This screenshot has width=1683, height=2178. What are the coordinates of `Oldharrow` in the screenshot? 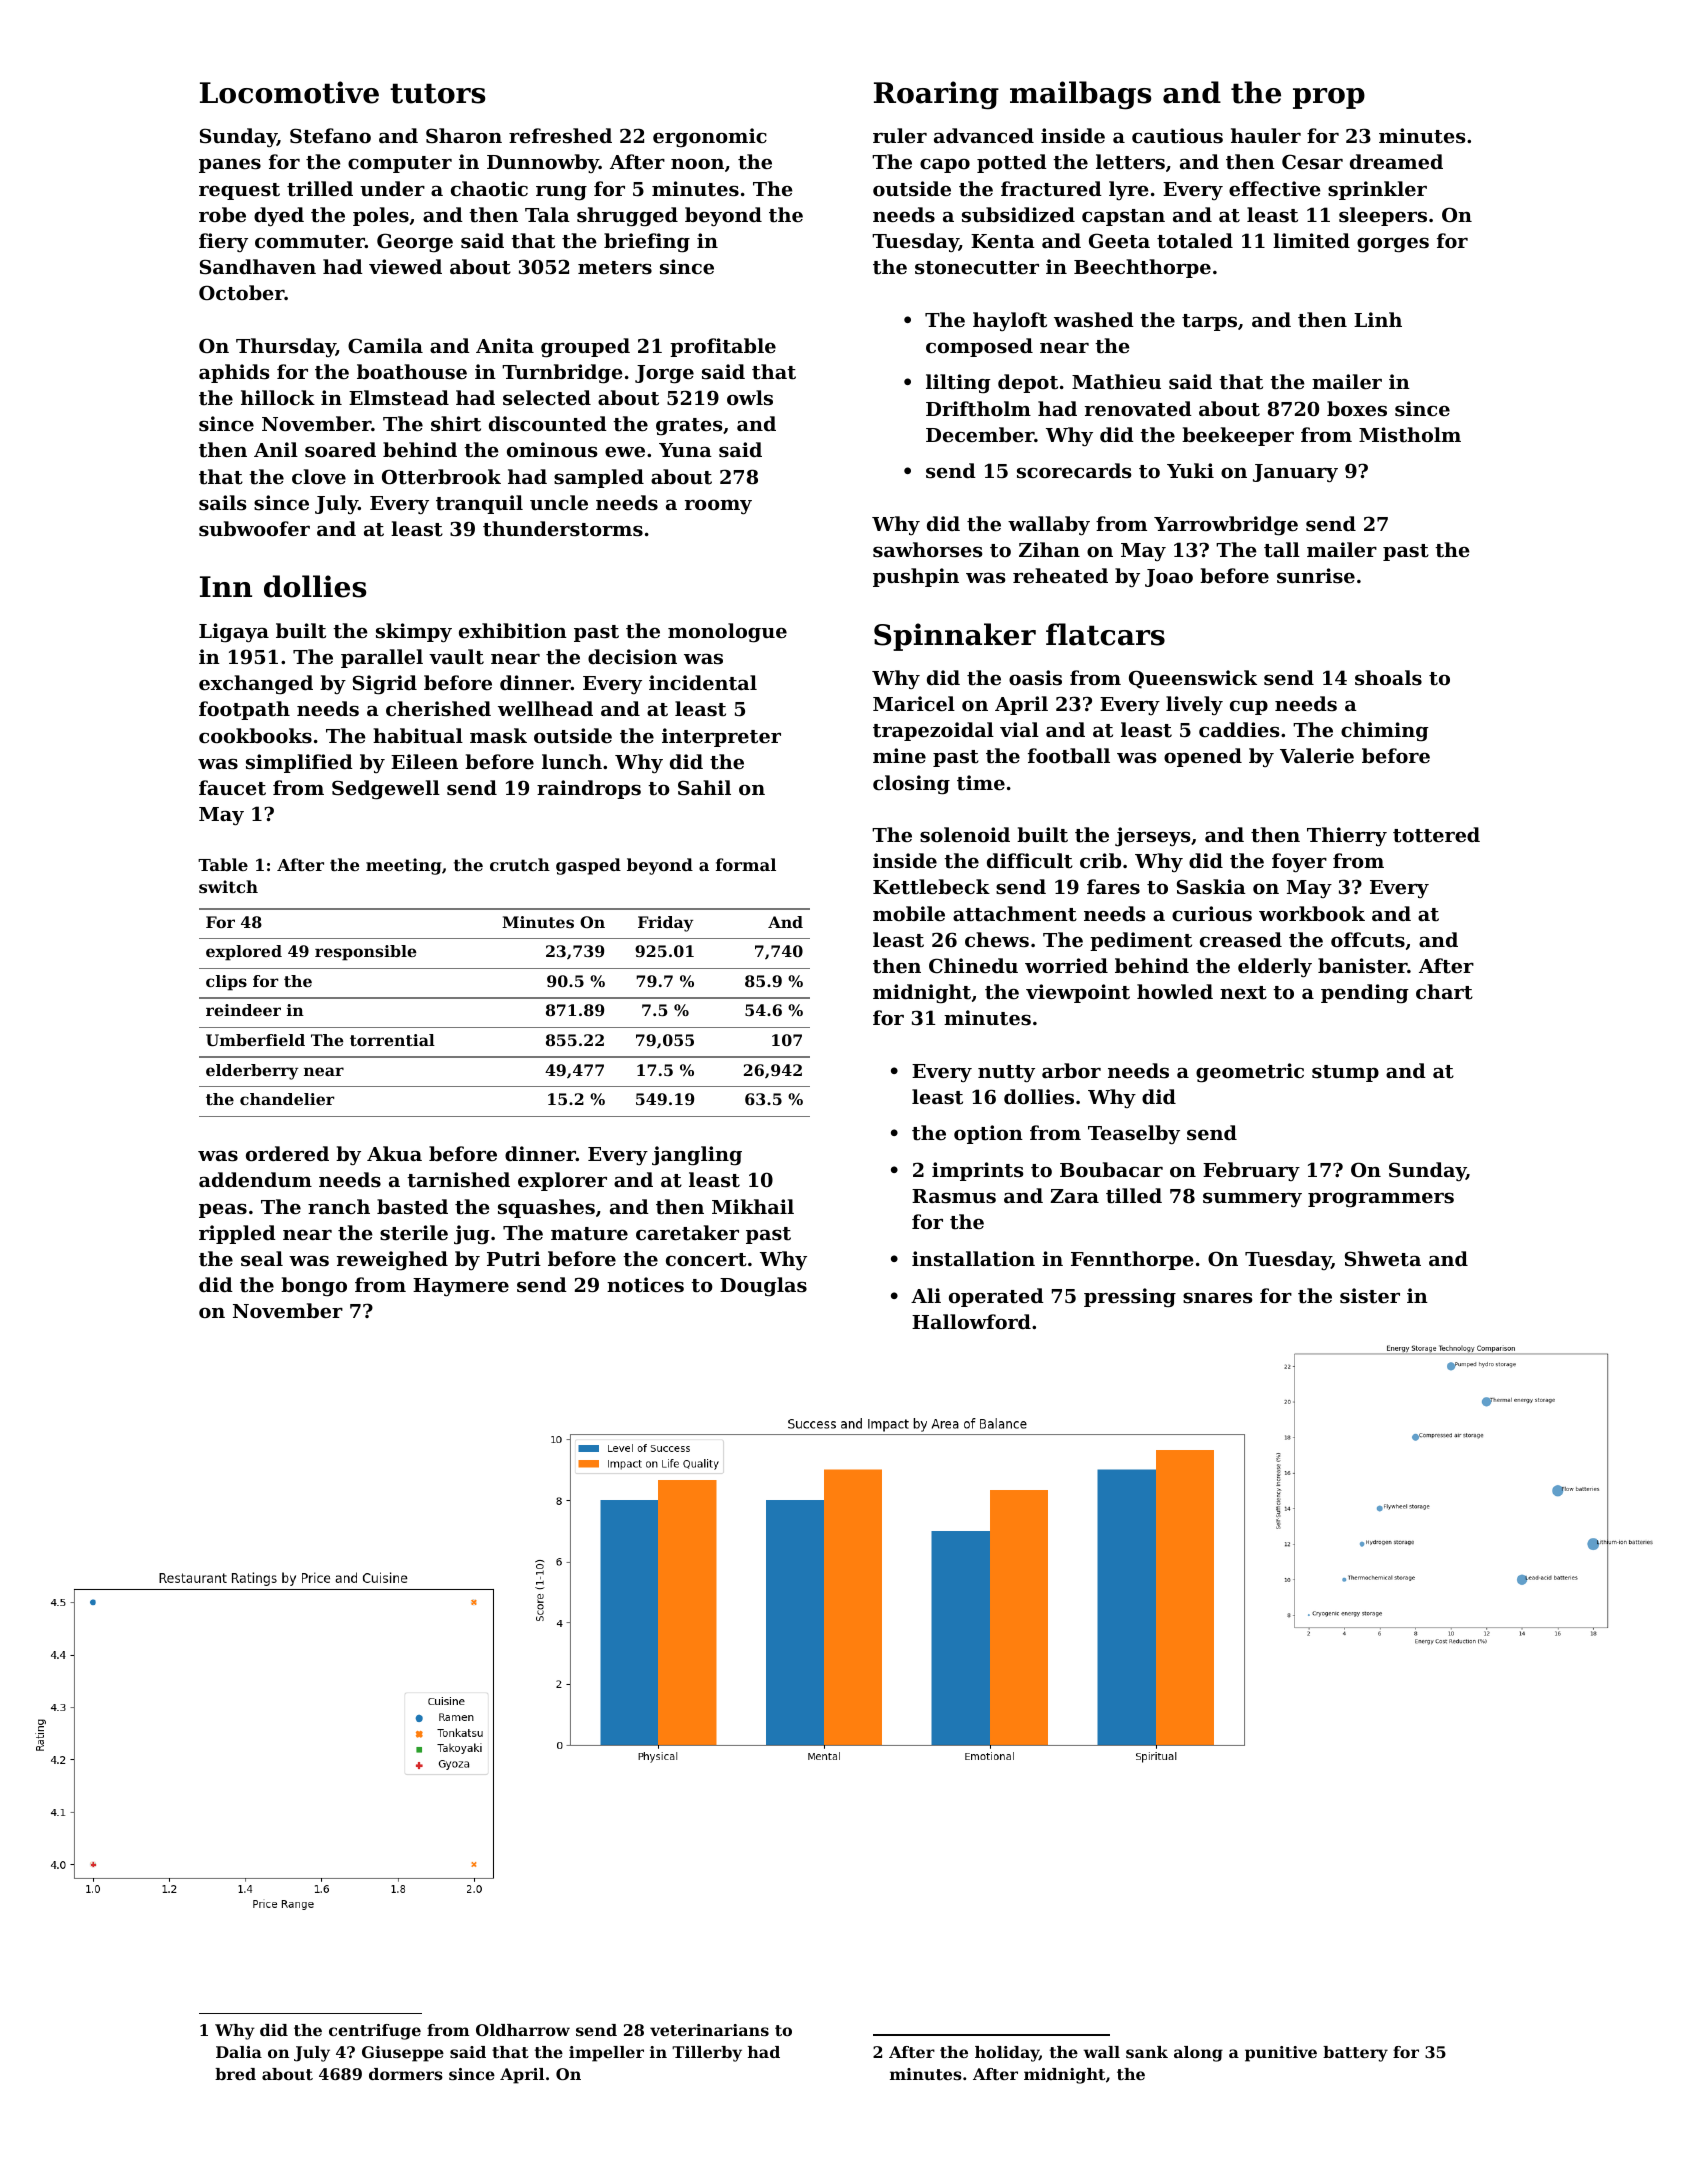 It's located at (523, 2030).
